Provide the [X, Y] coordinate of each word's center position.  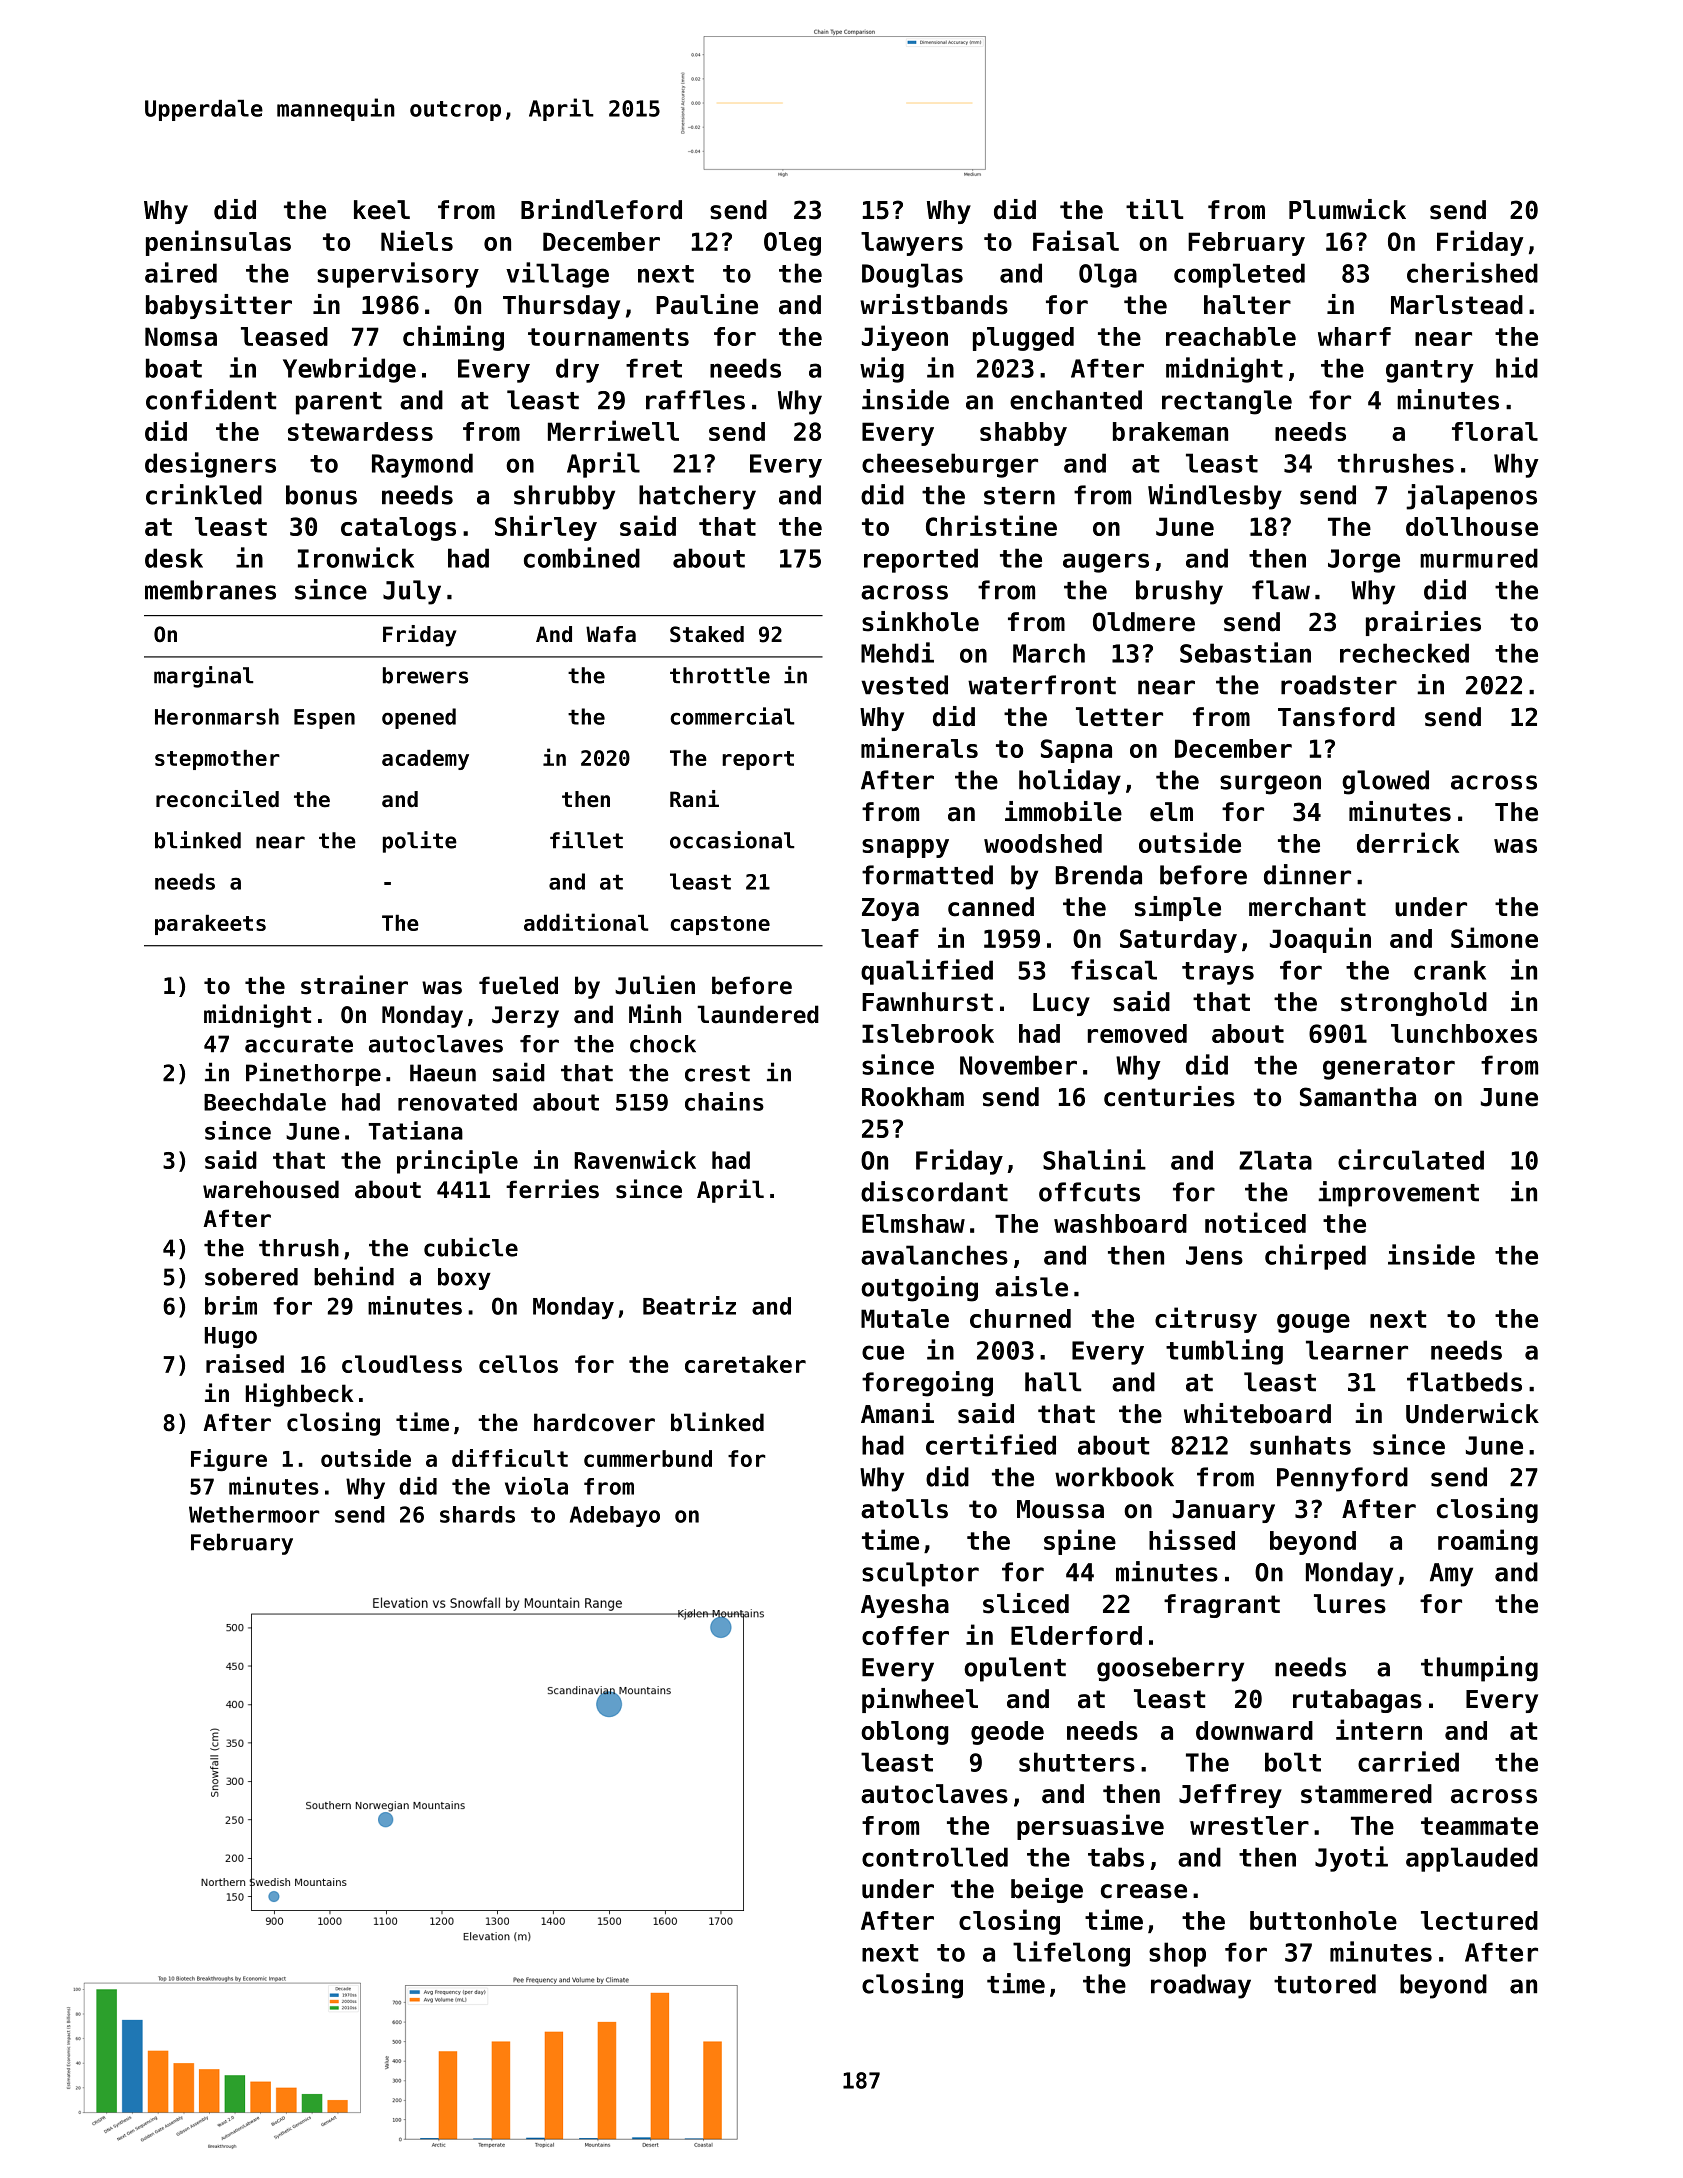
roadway [1201, 1986]
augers [1106, 563]
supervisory [398, 275]
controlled [935, 1857]
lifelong [1071, 1954]
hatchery [697, 497]
